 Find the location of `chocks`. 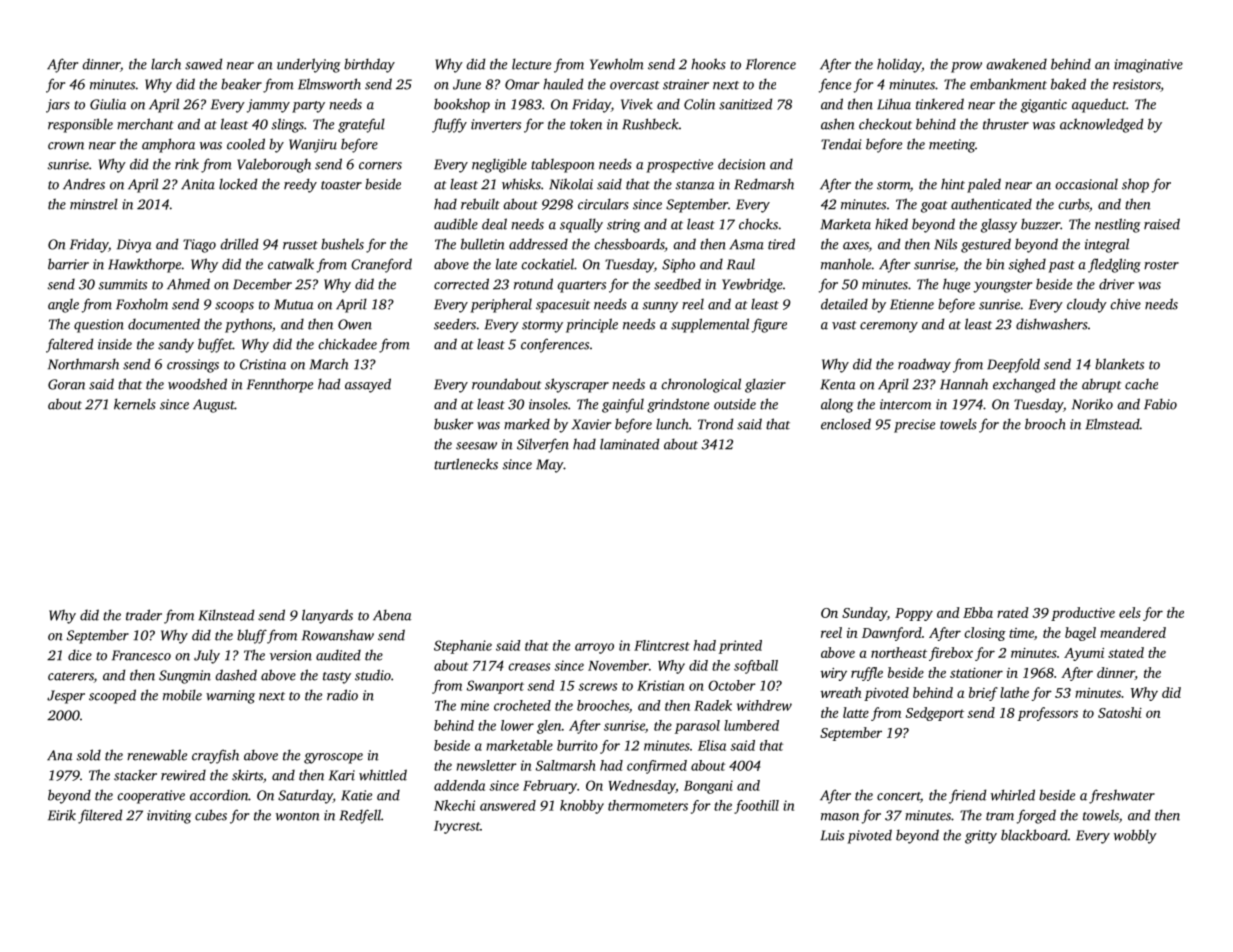

chocks is located at coordinates (758, 224).
